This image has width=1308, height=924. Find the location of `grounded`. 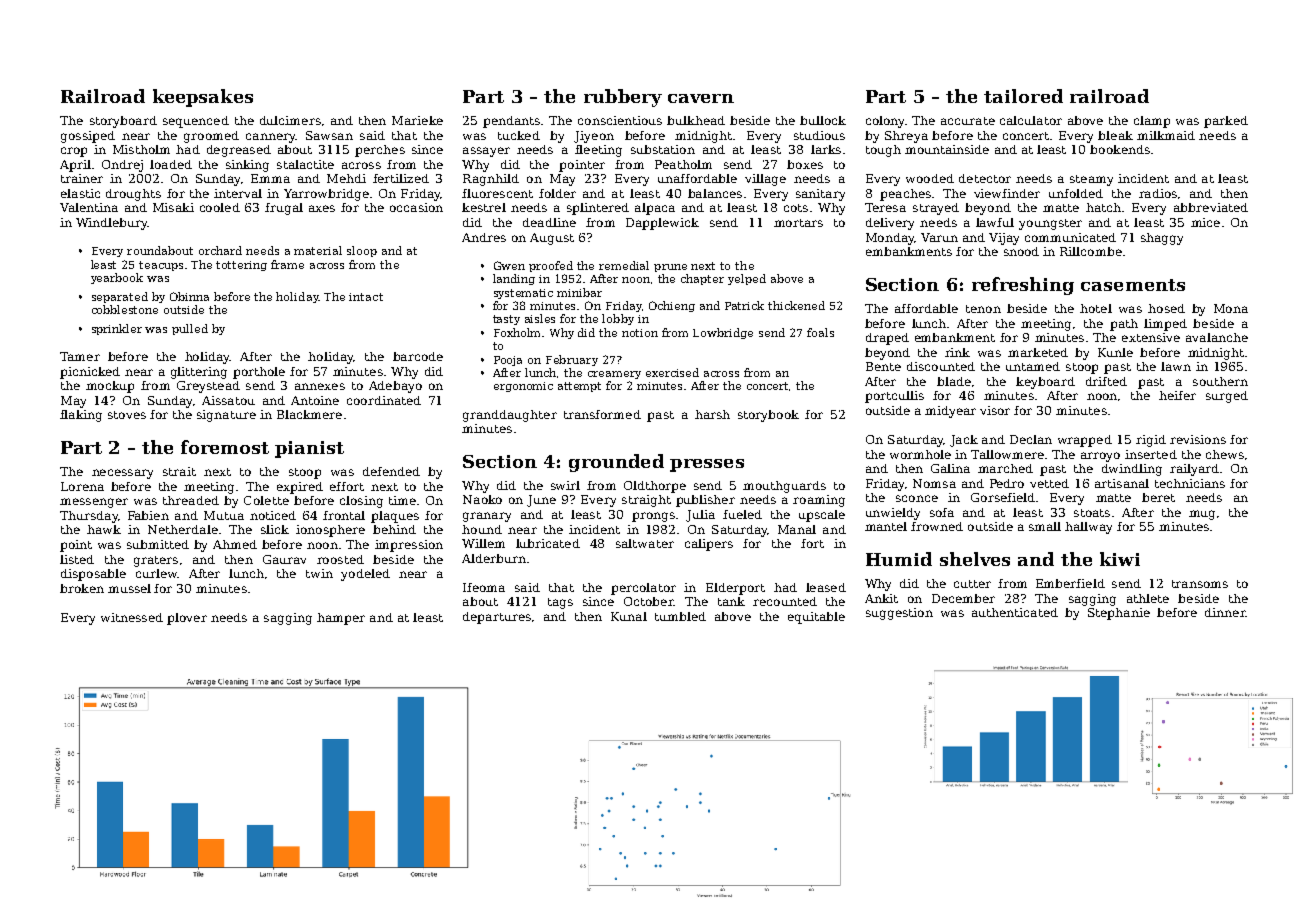

grounded is located at coordinates (616, 463).
